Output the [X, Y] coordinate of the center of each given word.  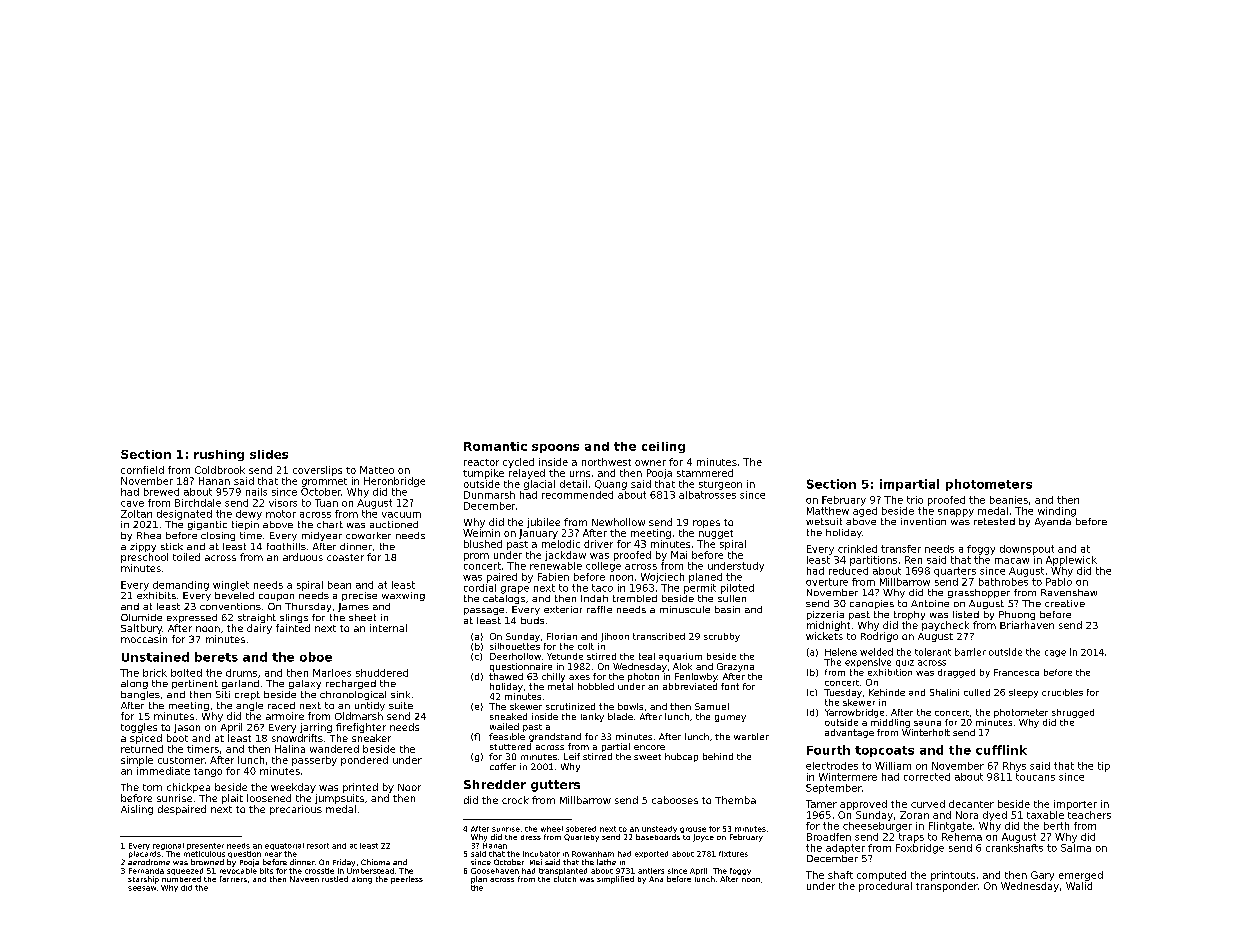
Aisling [137, 810]
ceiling [663, 447]
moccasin [144, 639]
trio [915, 500]
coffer [503, 766]
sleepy [1023, 693]
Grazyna [735, 667]
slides [269, 454]
